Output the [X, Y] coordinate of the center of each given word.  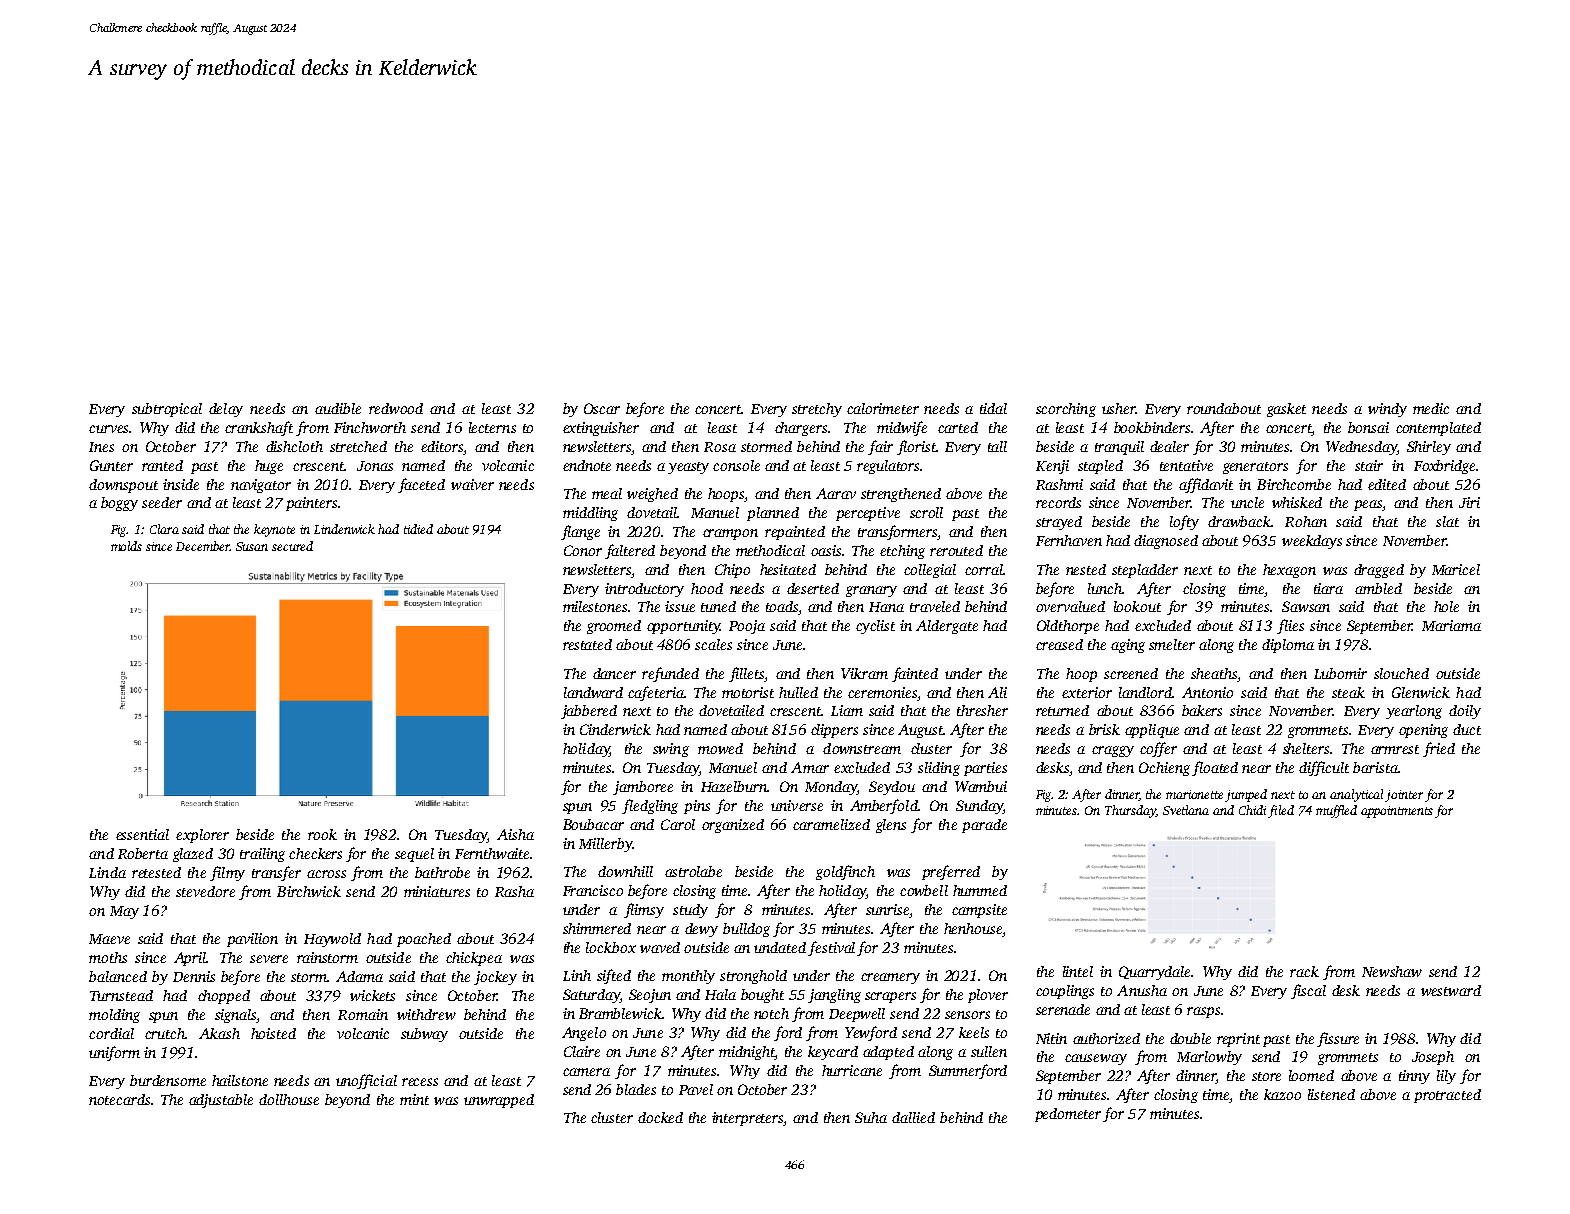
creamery [890, 978]
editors [442, 446]
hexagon [1289, 571]
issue [680, 606]
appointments [1397, 812]
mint [414, 1099]
